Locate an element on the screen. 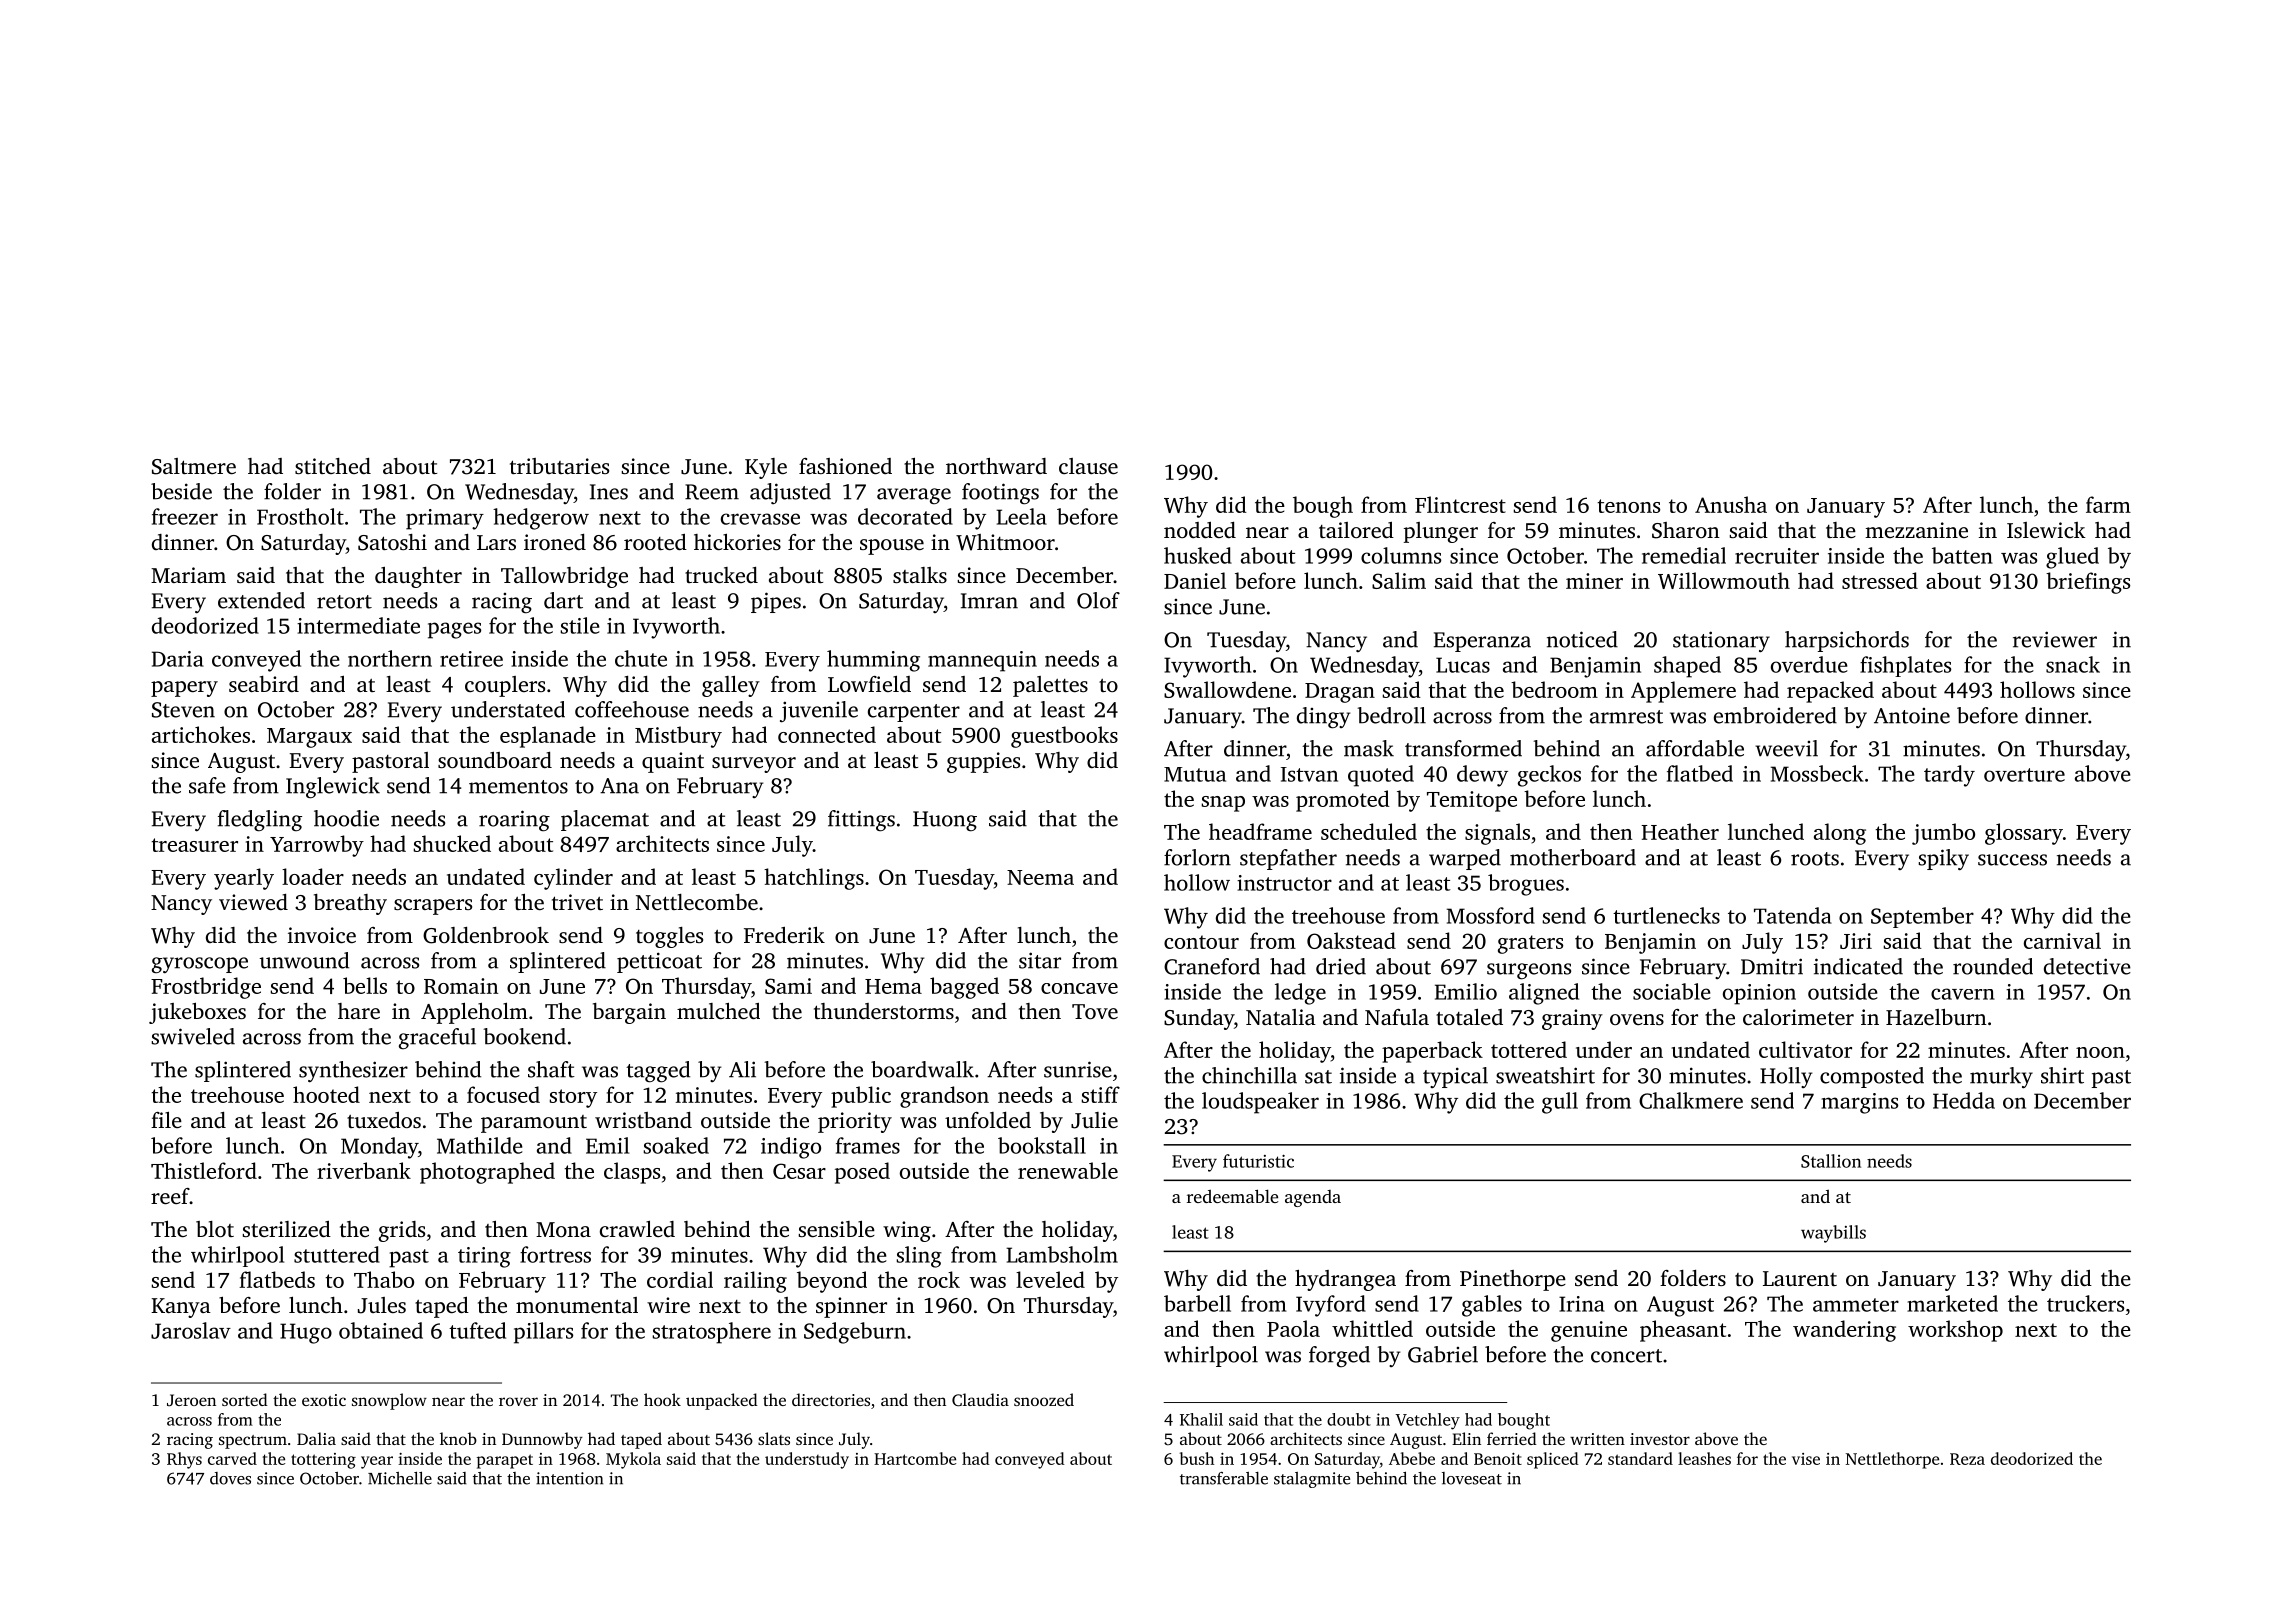  Jiri is located at coordinates (1856, 941).
